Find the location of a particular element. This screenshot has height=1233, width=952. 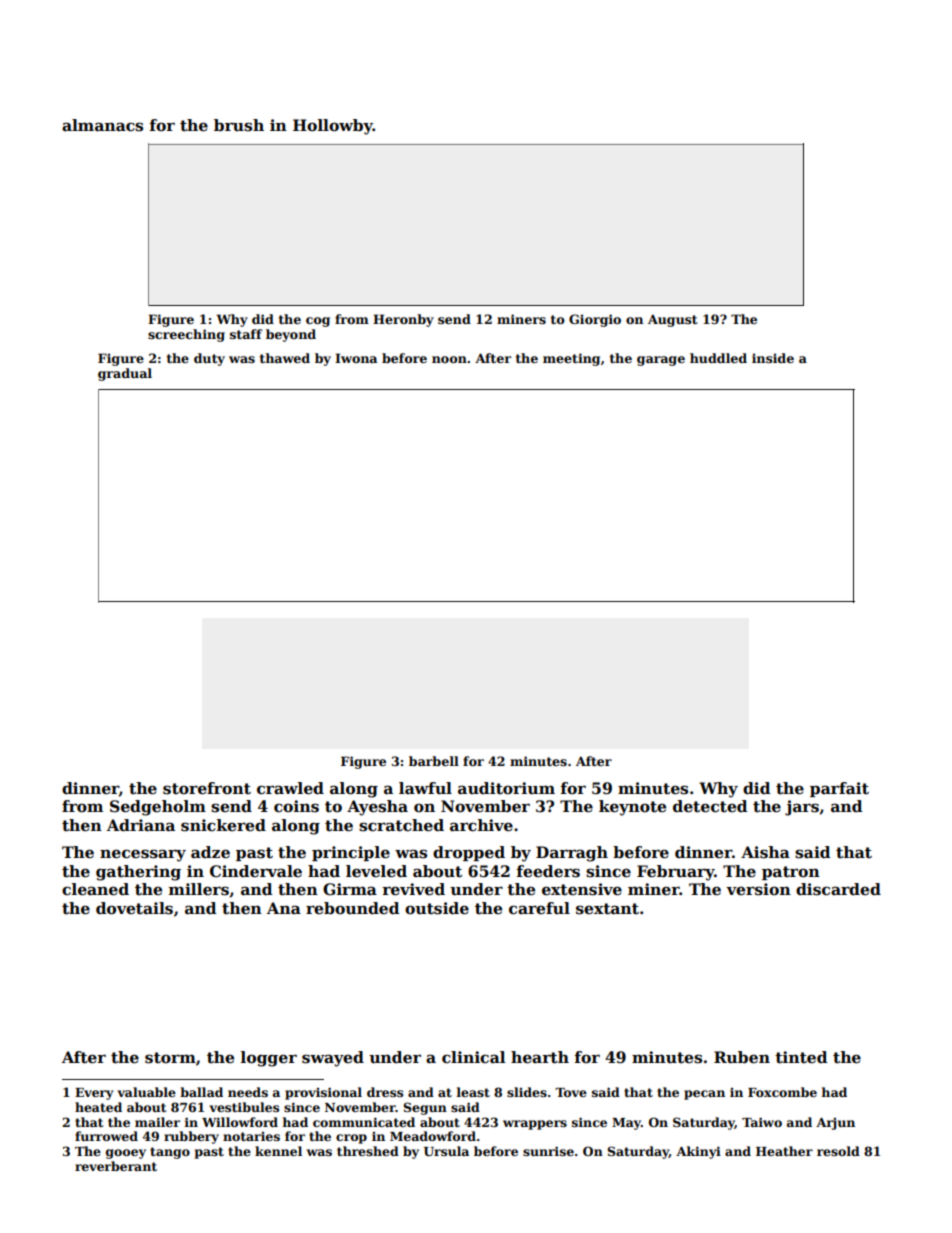

keynote is located at coordinates (632, 808).
